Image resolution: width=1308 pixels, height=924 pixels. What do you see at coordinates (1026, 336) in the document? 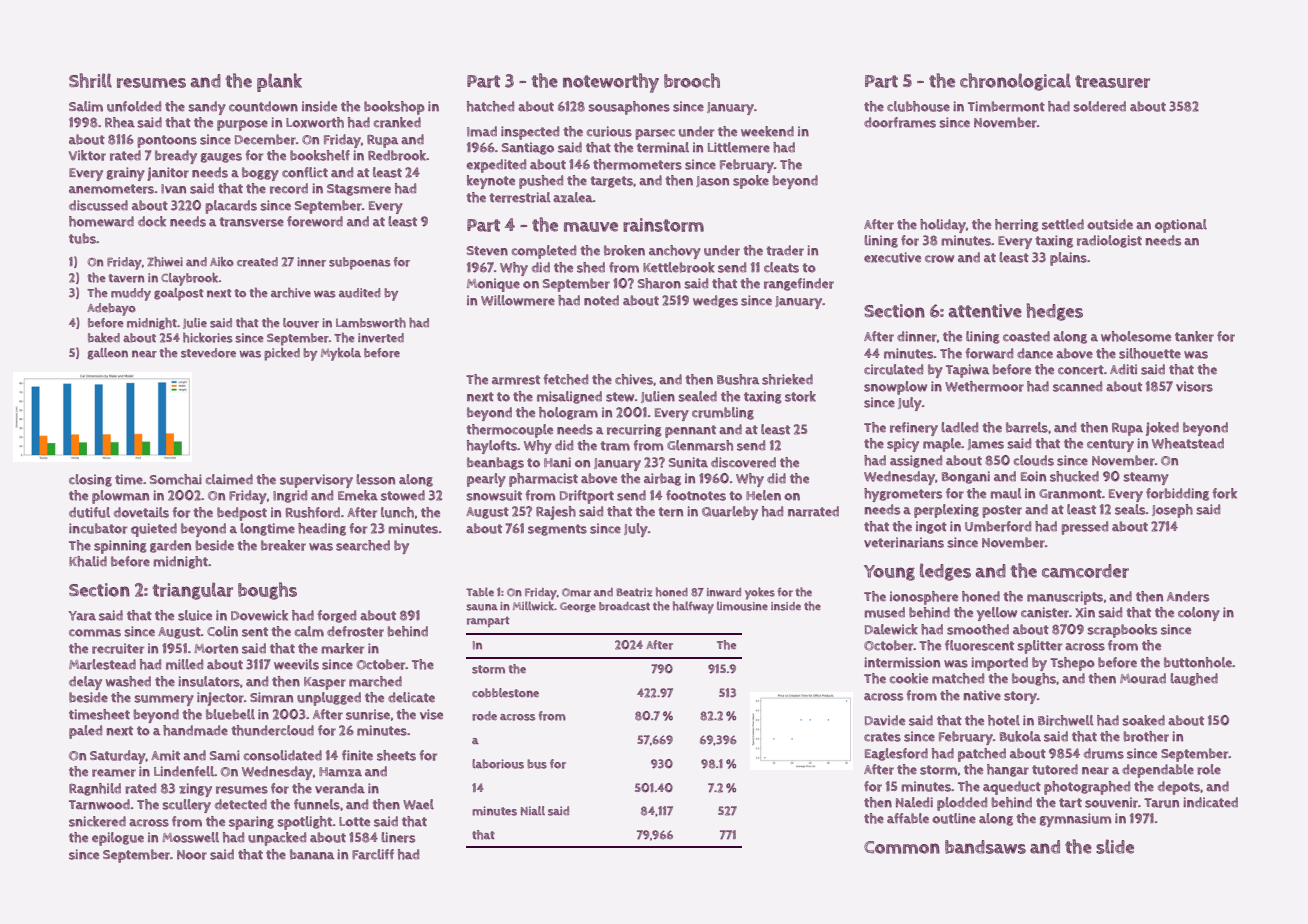
I see `coasted` at bounding box center [1026, 336].
